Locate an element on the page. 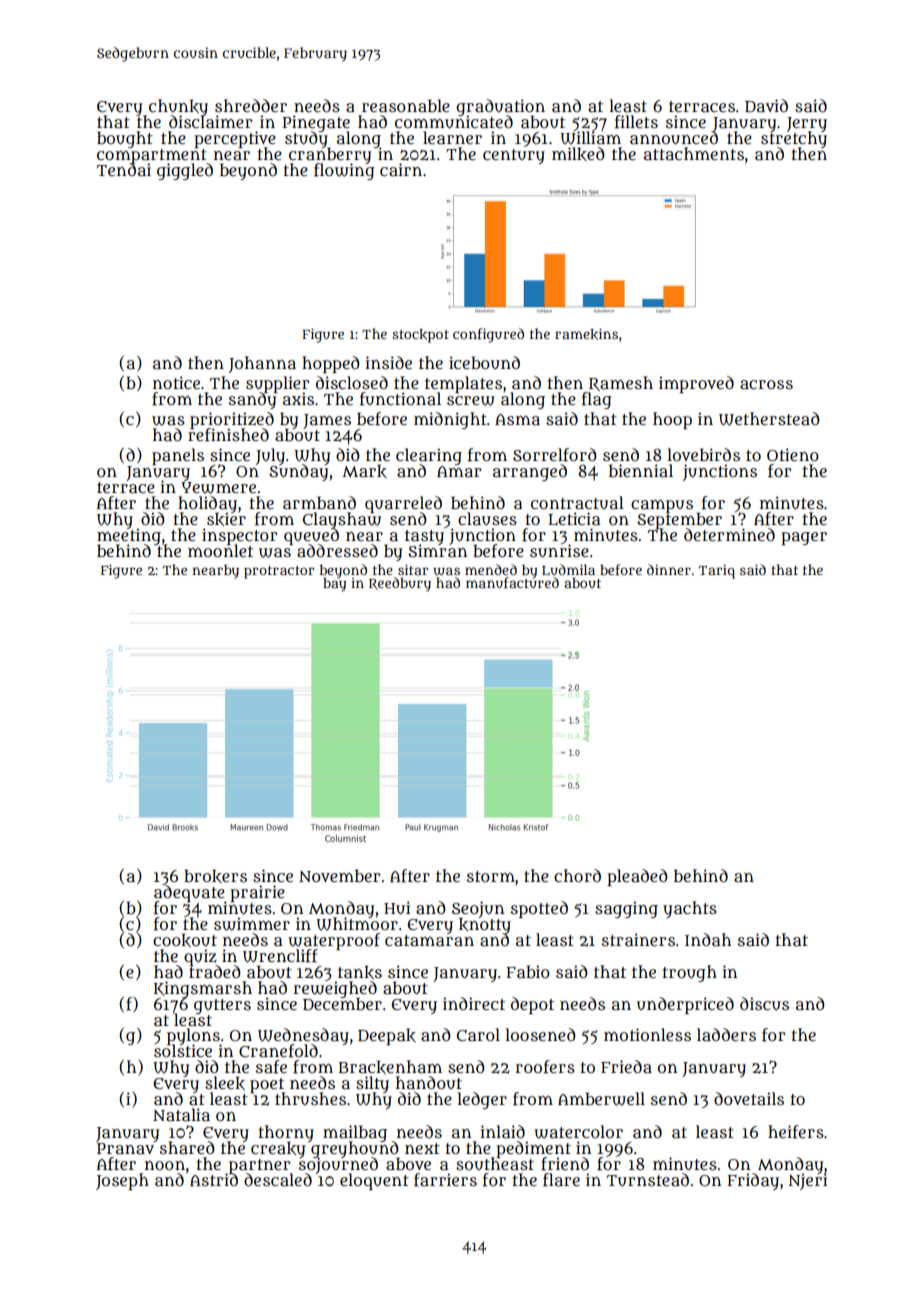  discus is located at coordinates (764, 1004).
